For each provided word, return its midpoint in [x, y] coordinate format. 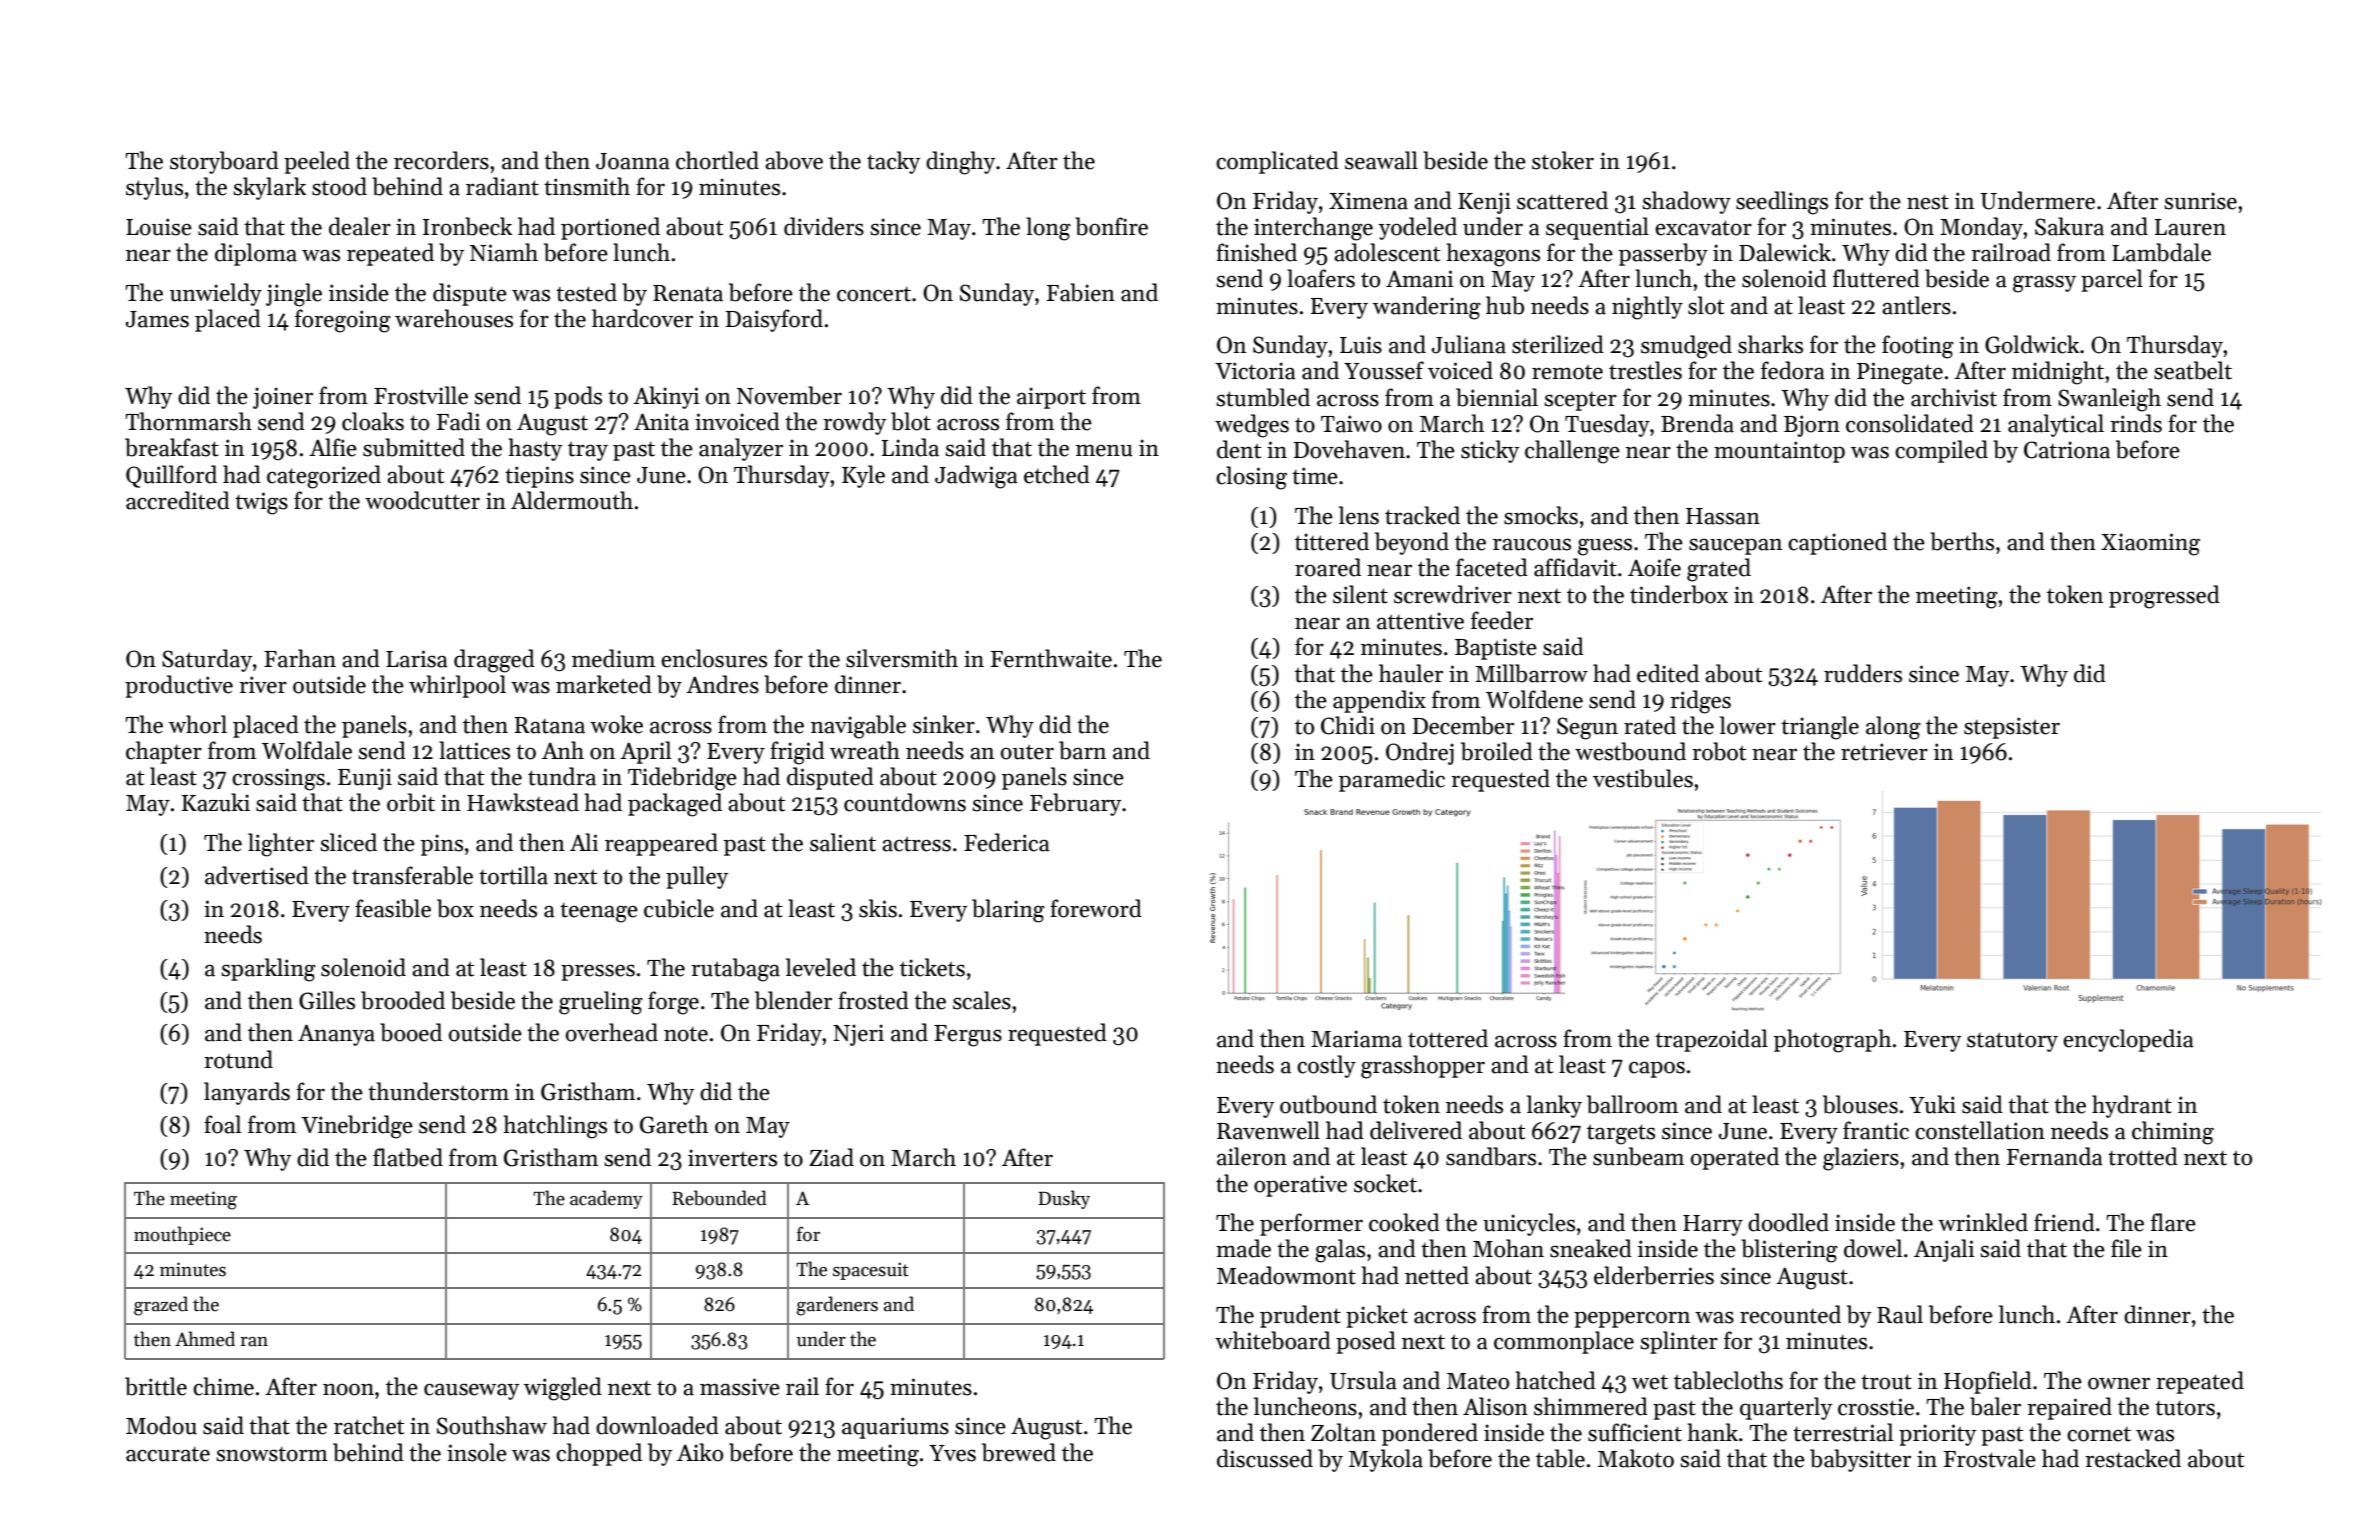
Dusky [1064, 1199]
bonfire [1111, 226]
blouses [1860, 1104]
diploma [256, 254]
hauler [1411, 673]
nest [1928, 202]
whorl [198, 724]
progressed [2164, 597]
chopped [599, 1454]
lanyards [247, 1093]
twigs [261, 503]
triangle [1820, 728]
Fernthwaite [1051, 658]
